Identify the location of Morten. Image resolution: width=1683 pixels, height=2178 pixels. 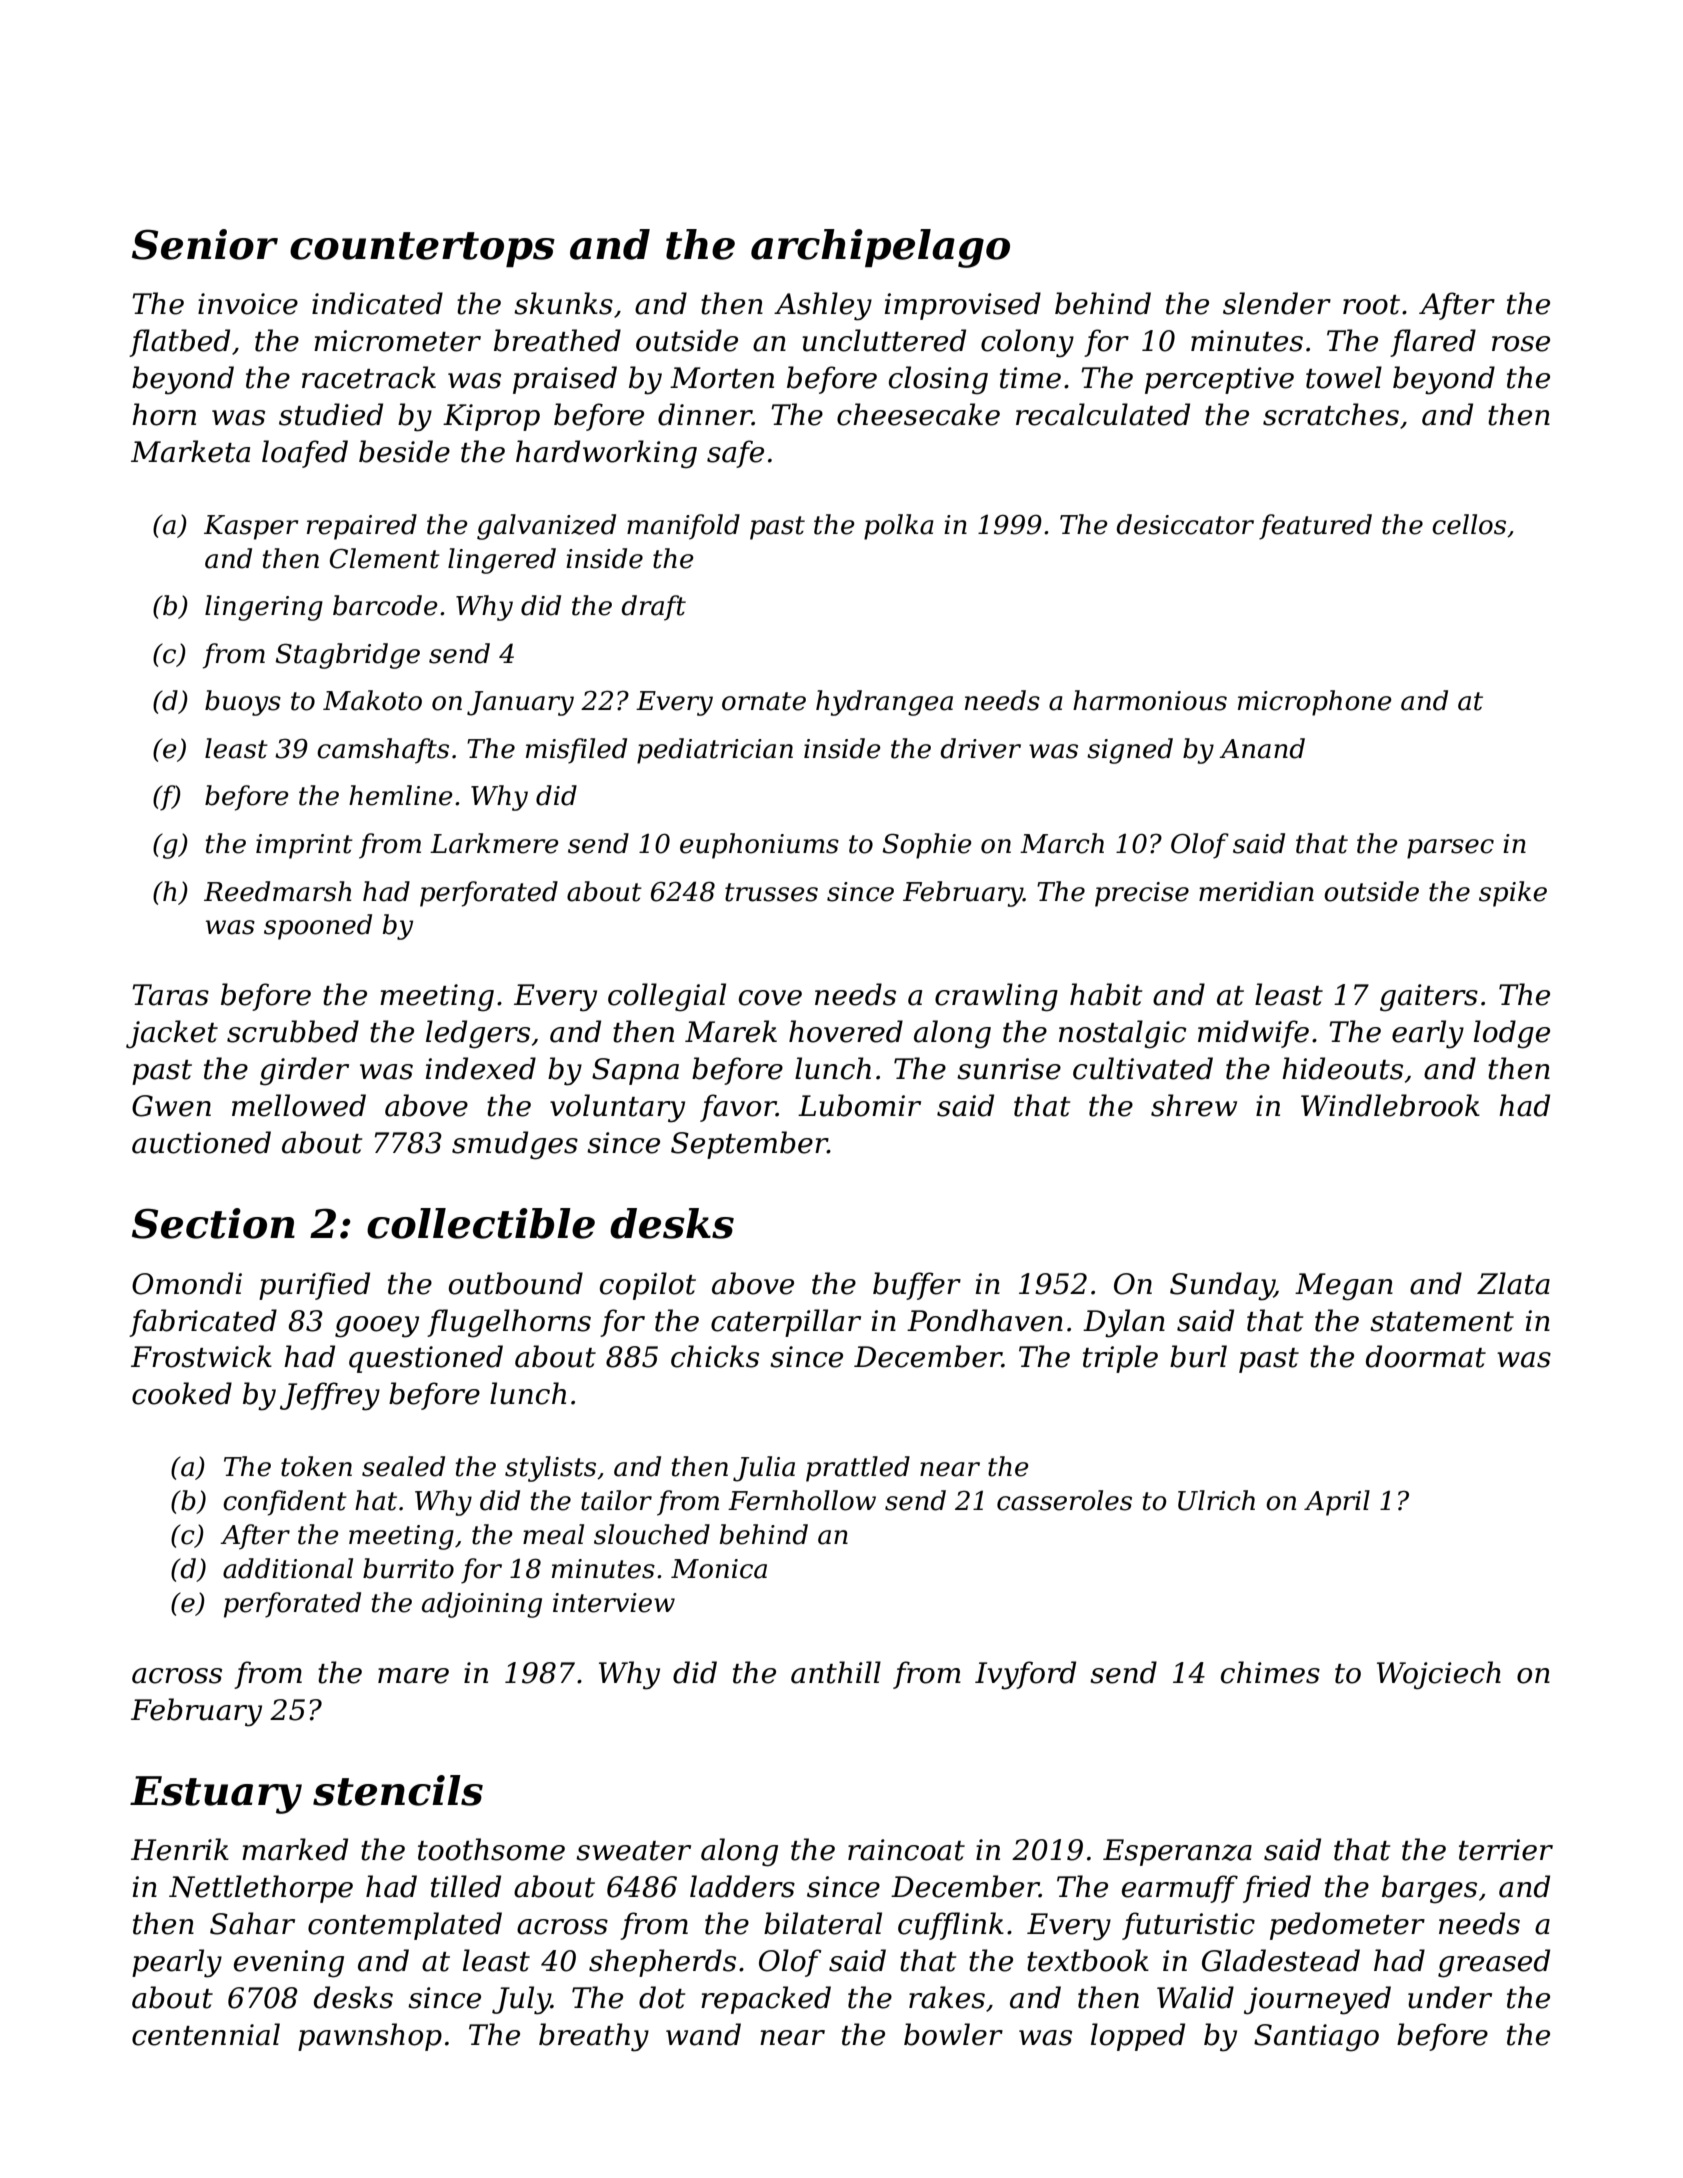
(722, 378).
